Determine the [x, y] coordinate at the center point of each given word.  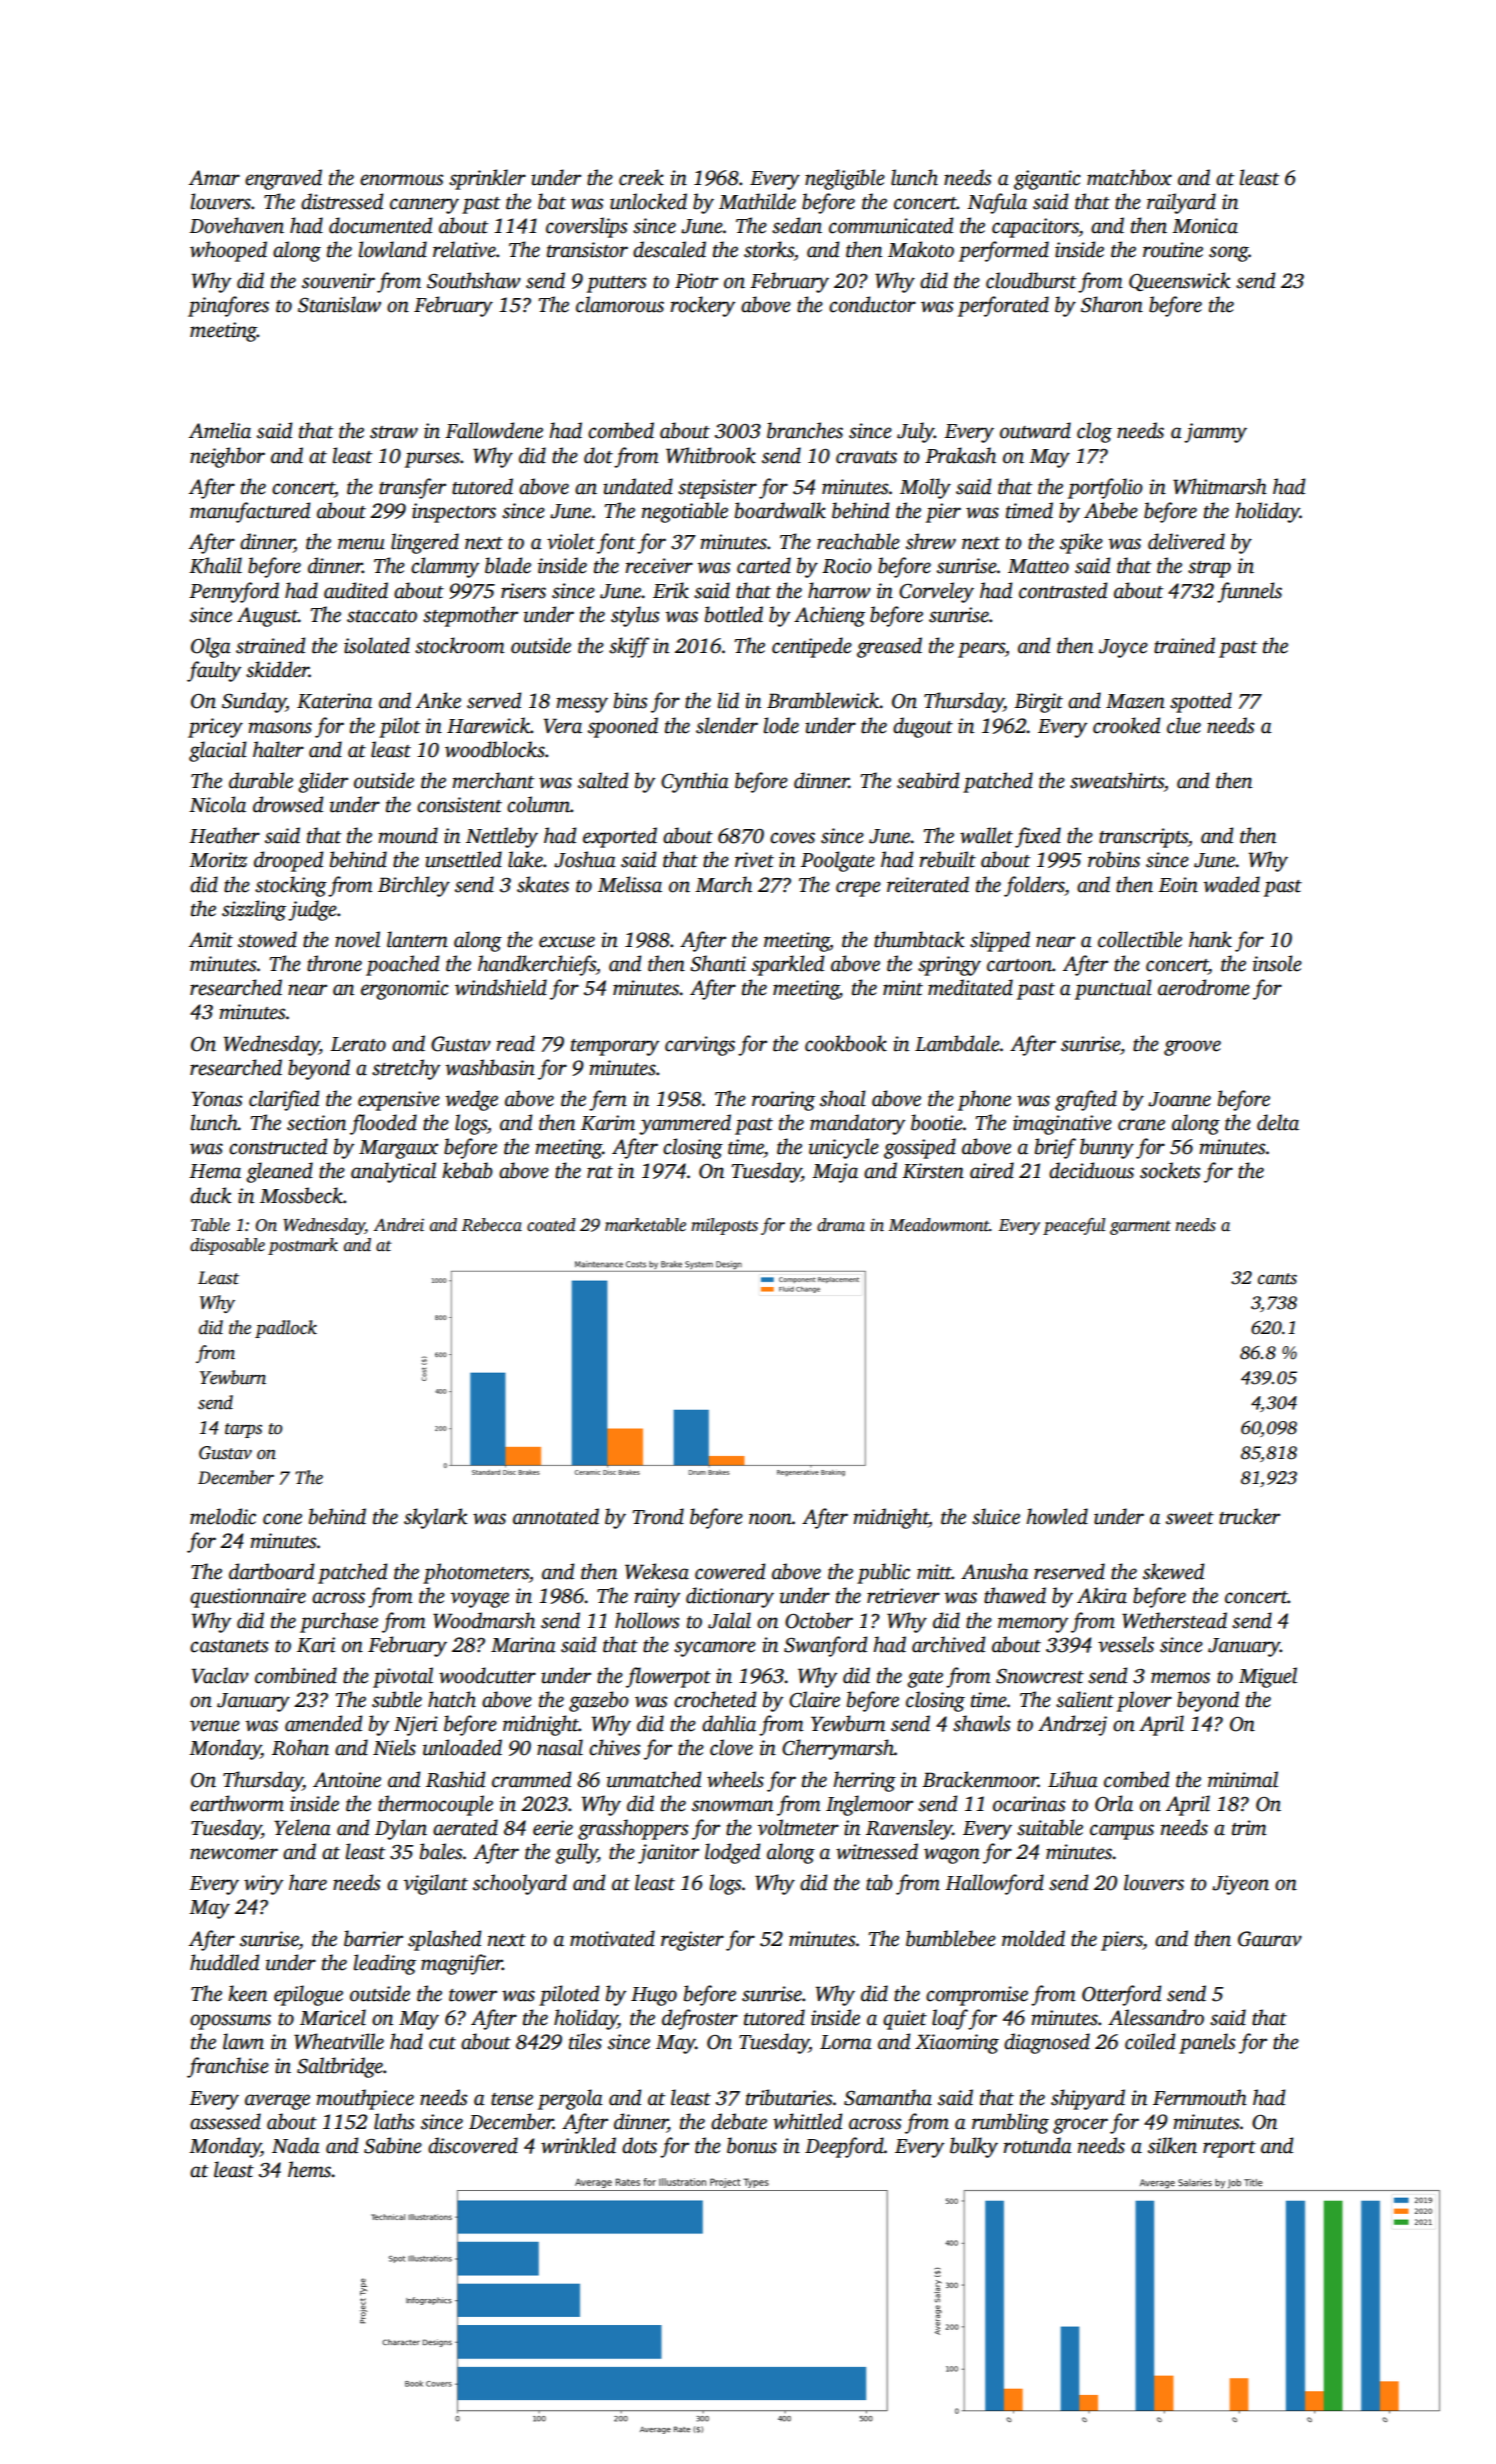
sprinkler [487, 179]
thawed [1015, 1595]
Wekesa [657, 1571]
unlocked [648, 201]
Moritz [218, 860]
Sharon [1112, 304]
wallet [986, 835]
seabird [928, 780]
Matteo [1038, 566]
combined [296, 1675]
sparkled [788, 965]
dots [639, 2145]
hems [310, 2169]
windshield [501, 987]
